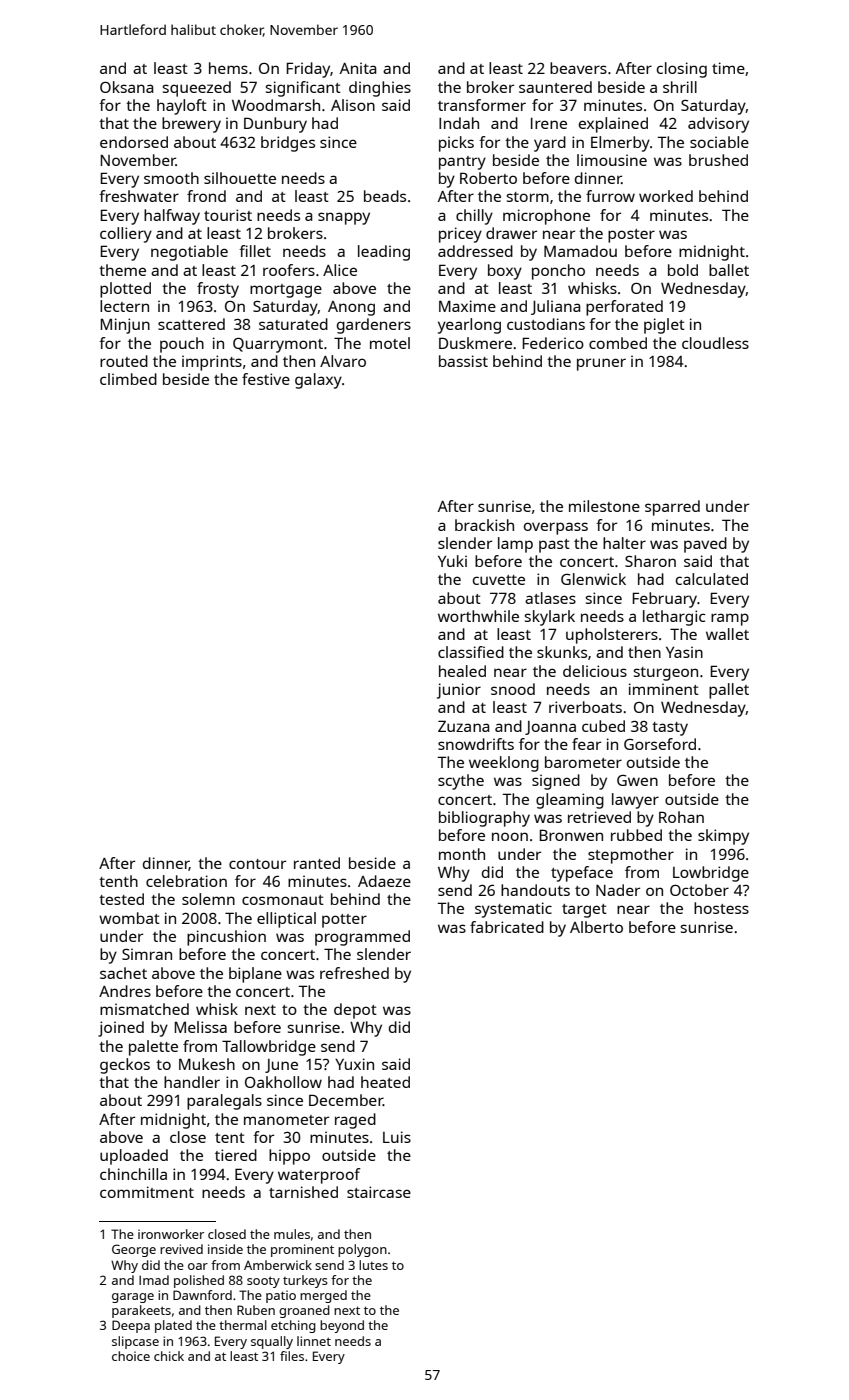 The height and width of the image is (1400, 849). I want to click on Alison, so click(353, 105).
